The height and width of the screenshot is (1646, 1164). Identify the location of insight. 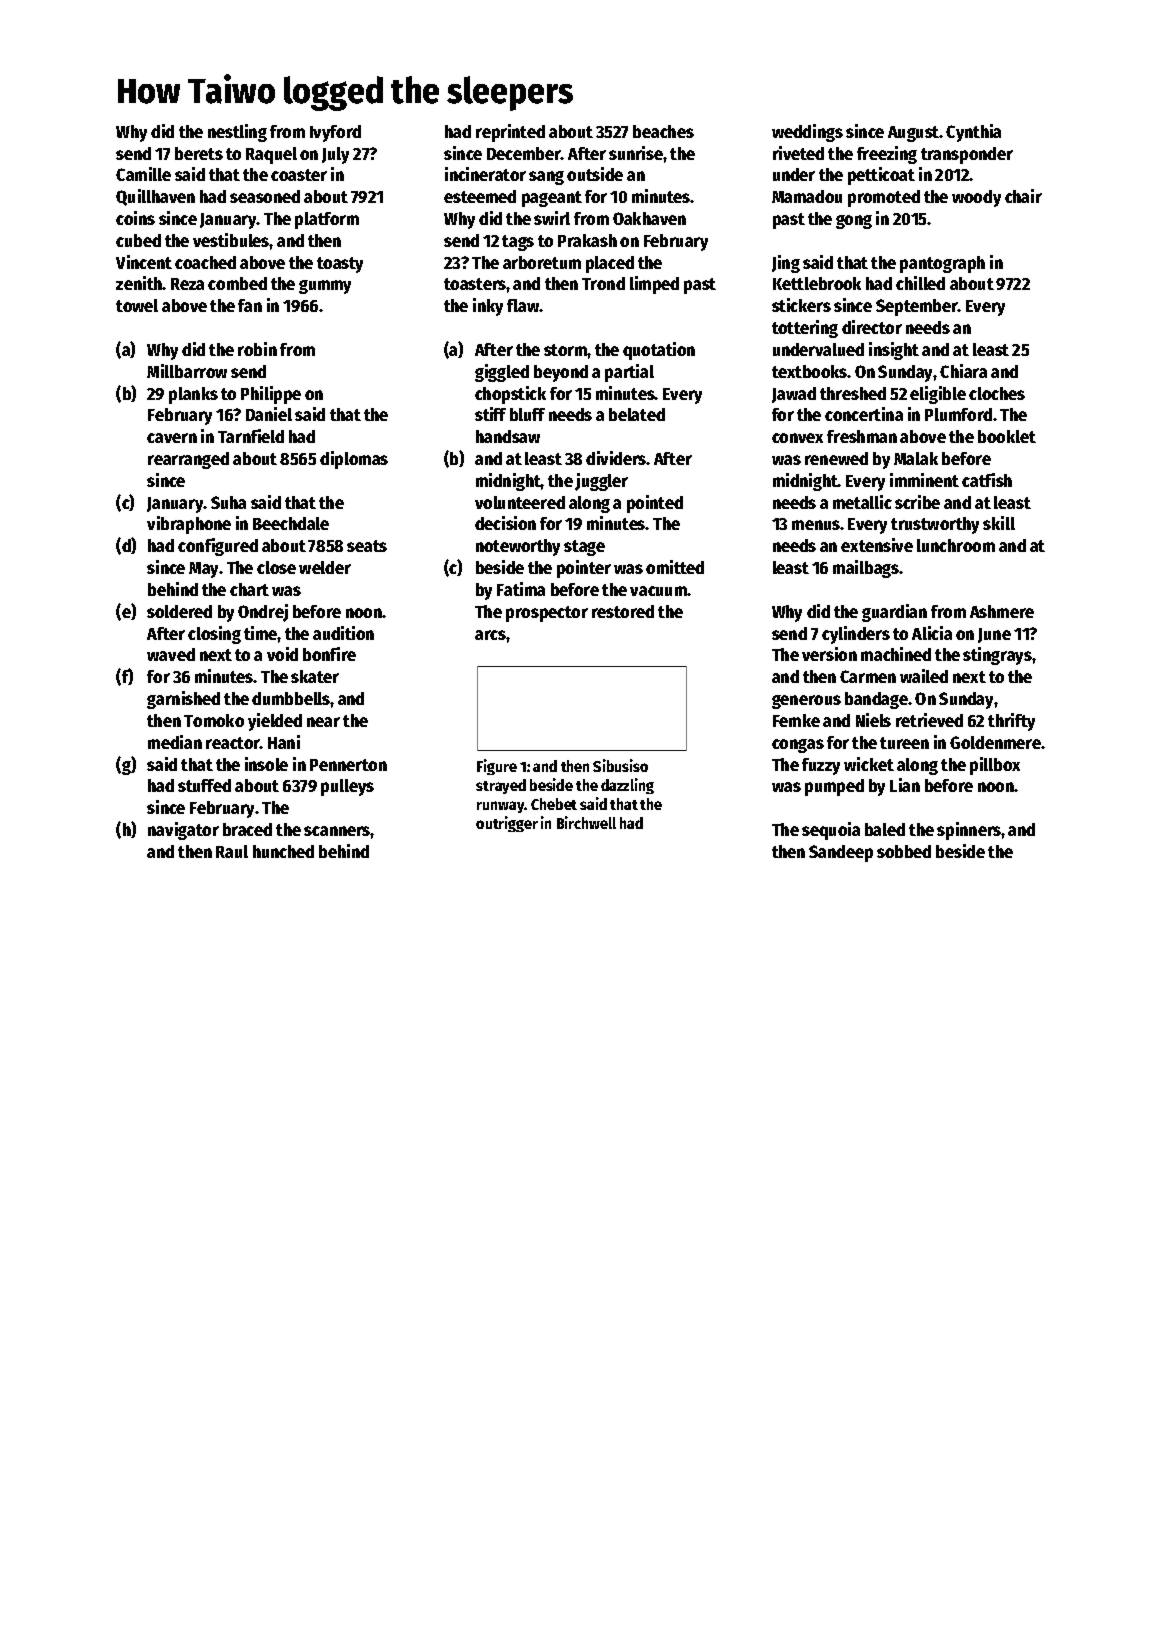
(894, 351).
